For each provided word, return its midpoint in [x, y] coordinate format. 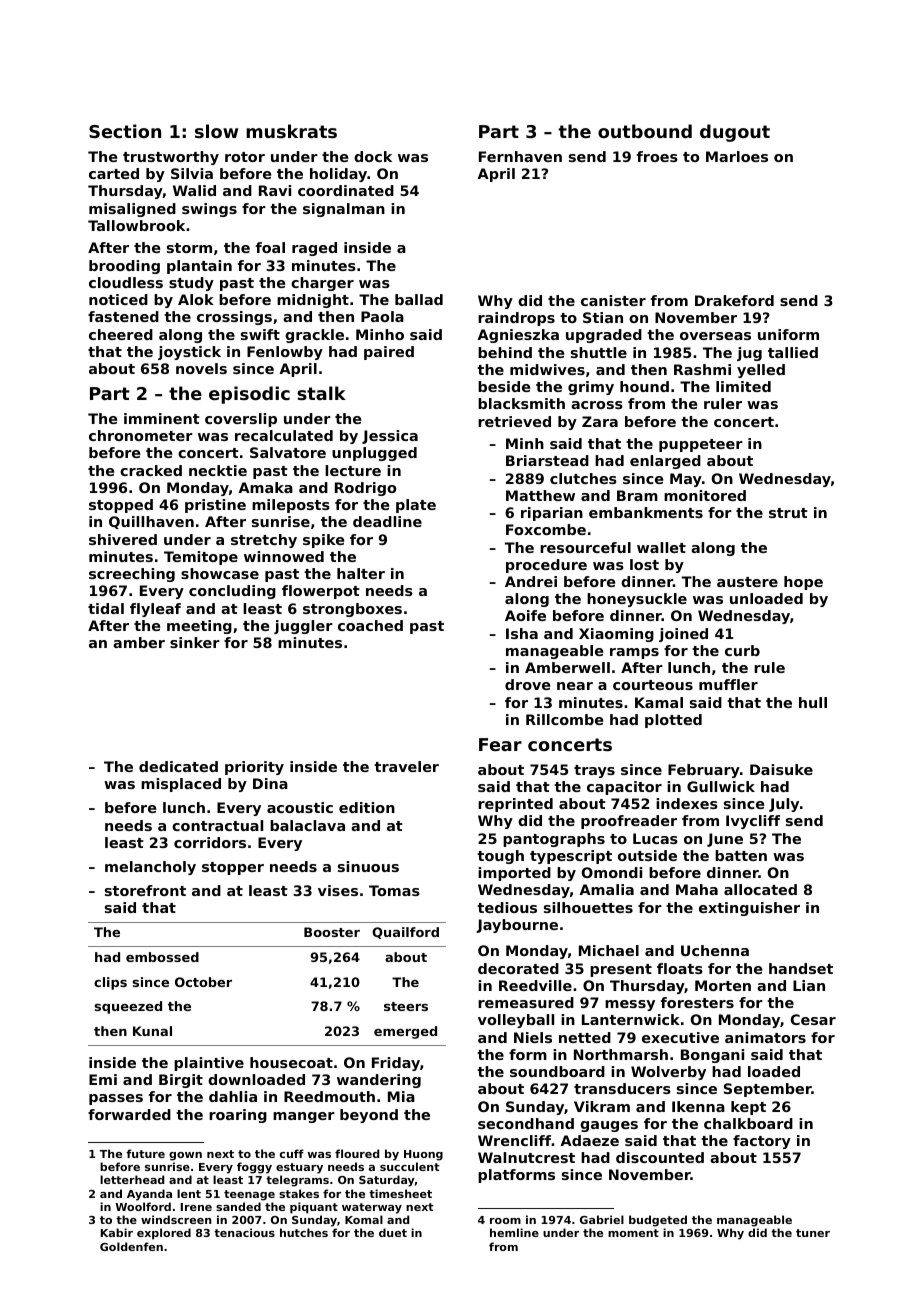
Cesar [813, 1019]
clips [110, 983]
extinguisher [749, 909]
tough [500, 857]
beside [504, 386]
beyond [369, 1116]
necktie [218, 470]
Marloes [737, 156]
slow [216, 131]
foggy [254, 1168]
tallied [793, 352]
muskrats [291, 131]
